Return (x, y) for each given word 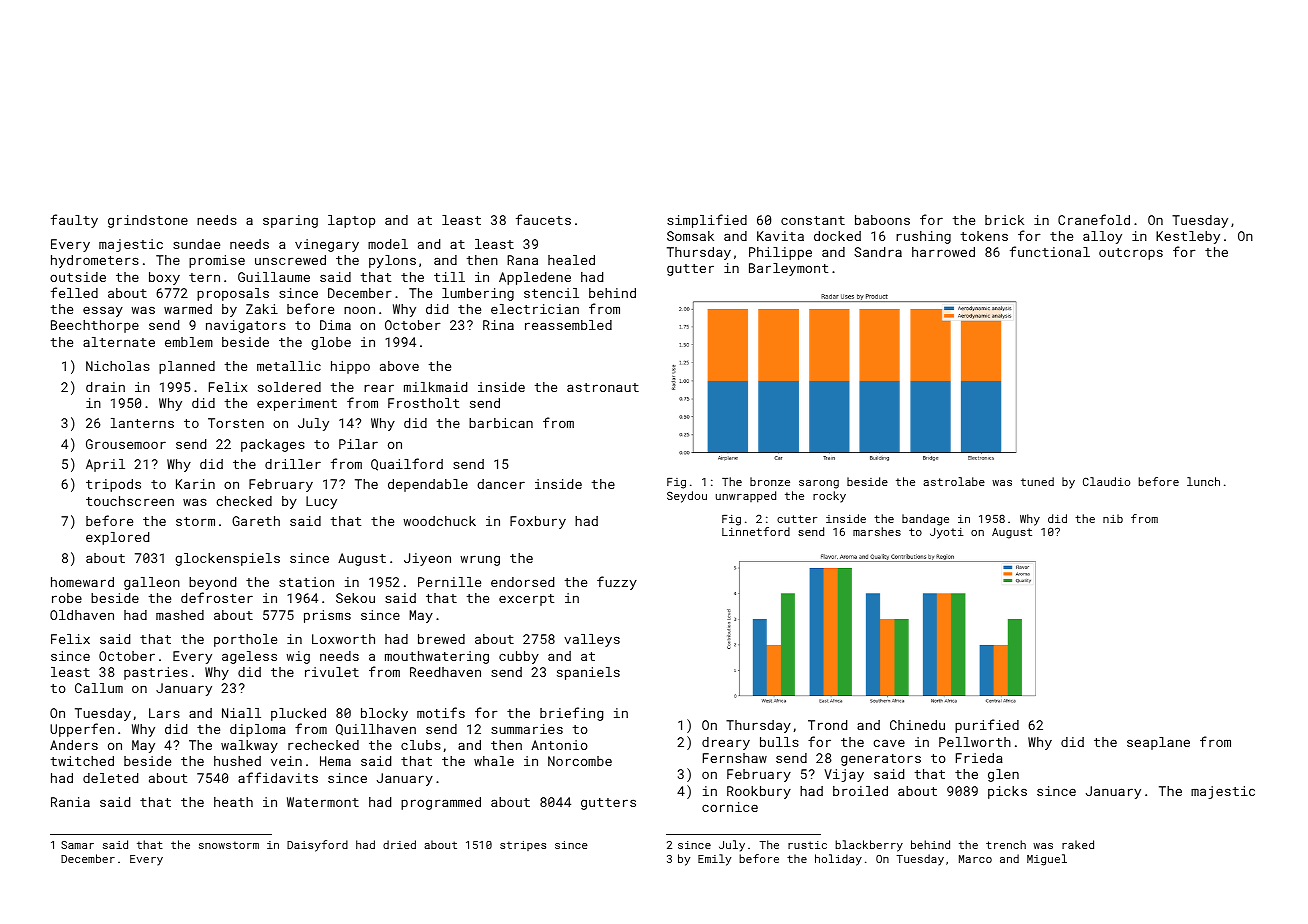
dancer (501, 484)
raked (1078, 844)
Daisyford (317, 846)
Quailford (407, 464)
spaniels (588, 673)
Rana (522, 260)
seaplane (1158, 743)
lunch (1203, 481)
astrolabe (954, 481)
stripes (523, 846)
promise (217, 261)
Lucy (321, 502)
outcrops (1131, 254)
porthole (245, 640)
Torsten (236, 423)
